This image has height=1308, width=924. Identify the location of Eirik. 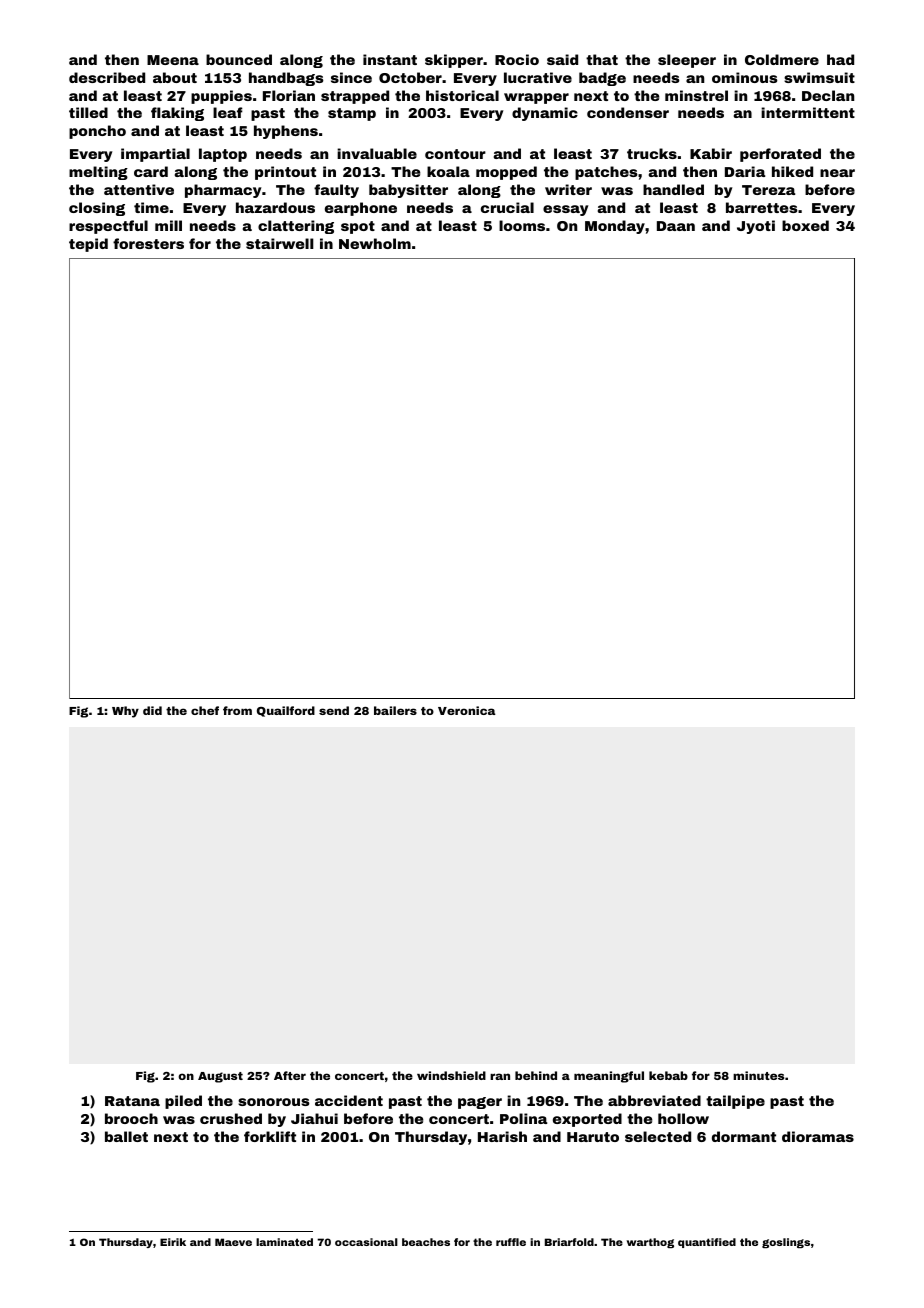
(173, 1242).
